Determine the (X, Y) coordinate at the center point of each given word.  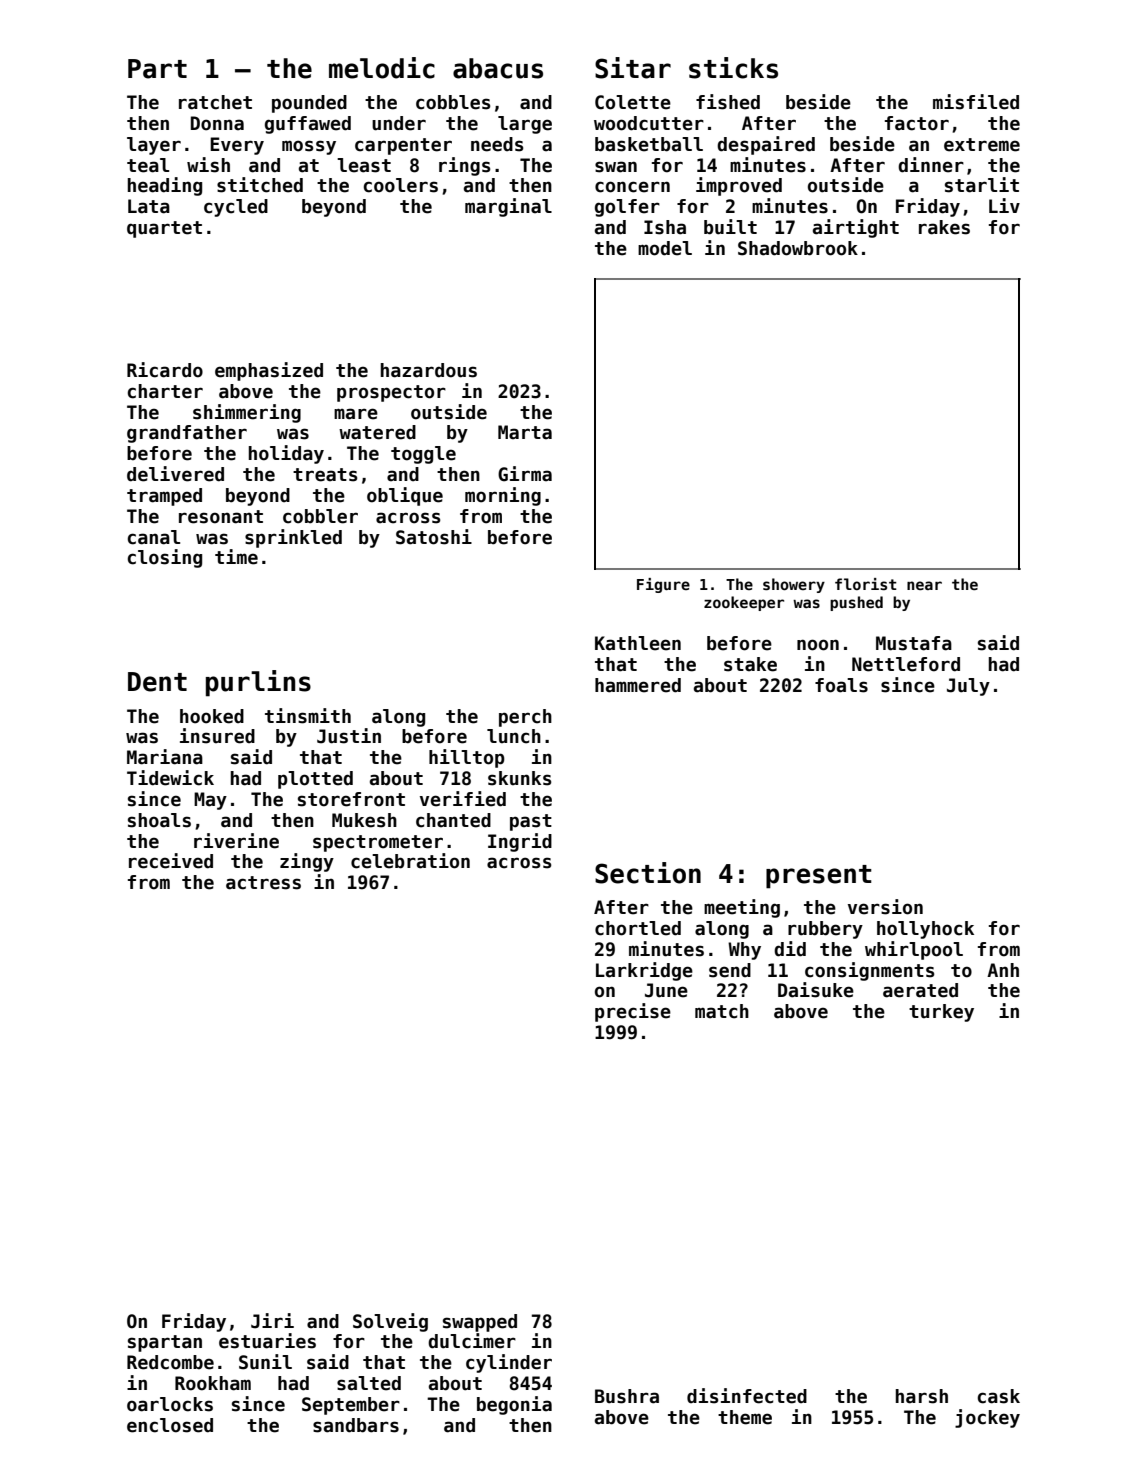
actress (263, 883)
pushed (856, 603)
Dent (157, 682)
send (730, 970)
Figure (663, 585)
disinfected (747, 1396)
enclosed (170, 1425)
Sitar (633, 68)
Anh (1003, 970)
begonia (514, 1405)
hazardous (429, 370)
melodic (382, 68)
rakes (944, 227)
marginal (508, 207)
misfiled (976, 102)
